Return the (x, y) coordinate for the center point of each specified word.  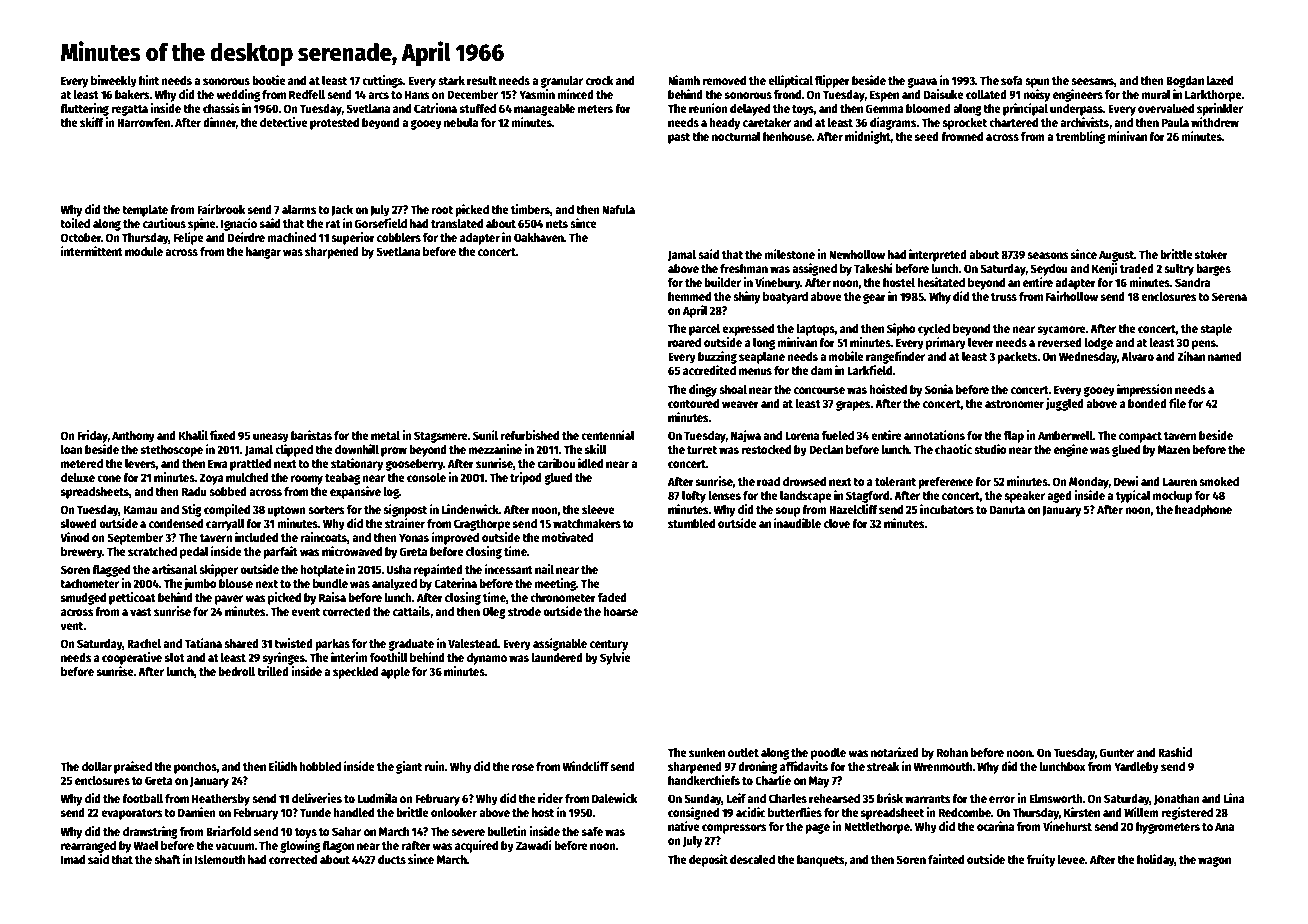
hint (149, 80)
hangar (263, 253)
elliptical (790, 81)
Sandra (1192, 282)
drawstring (150, 832)
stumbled (691, 523)
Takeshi (873, 268)
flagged (111, 571)
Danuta (1007, 509)
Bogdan (1185, 82)
